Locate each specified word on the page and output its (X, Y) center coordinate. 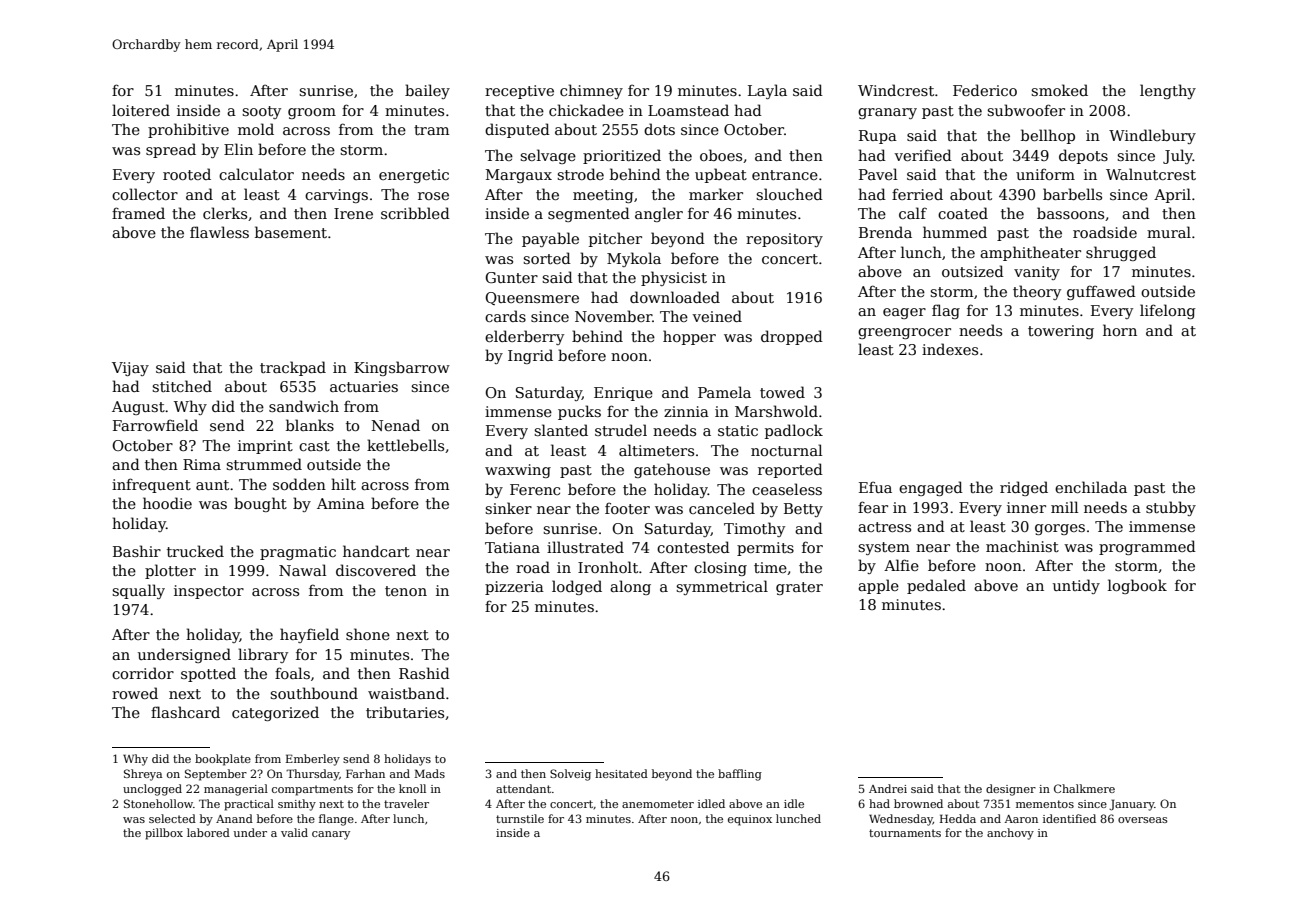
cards (505, 316)
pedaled (936, 586)
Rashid (424, 673)
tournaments (905, 833)
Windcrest (896, 90)
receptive (519, 92)
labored (208, 832)
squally (138, 591)
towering (1061, 332)
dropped (792, 337)
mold (256, 129)
